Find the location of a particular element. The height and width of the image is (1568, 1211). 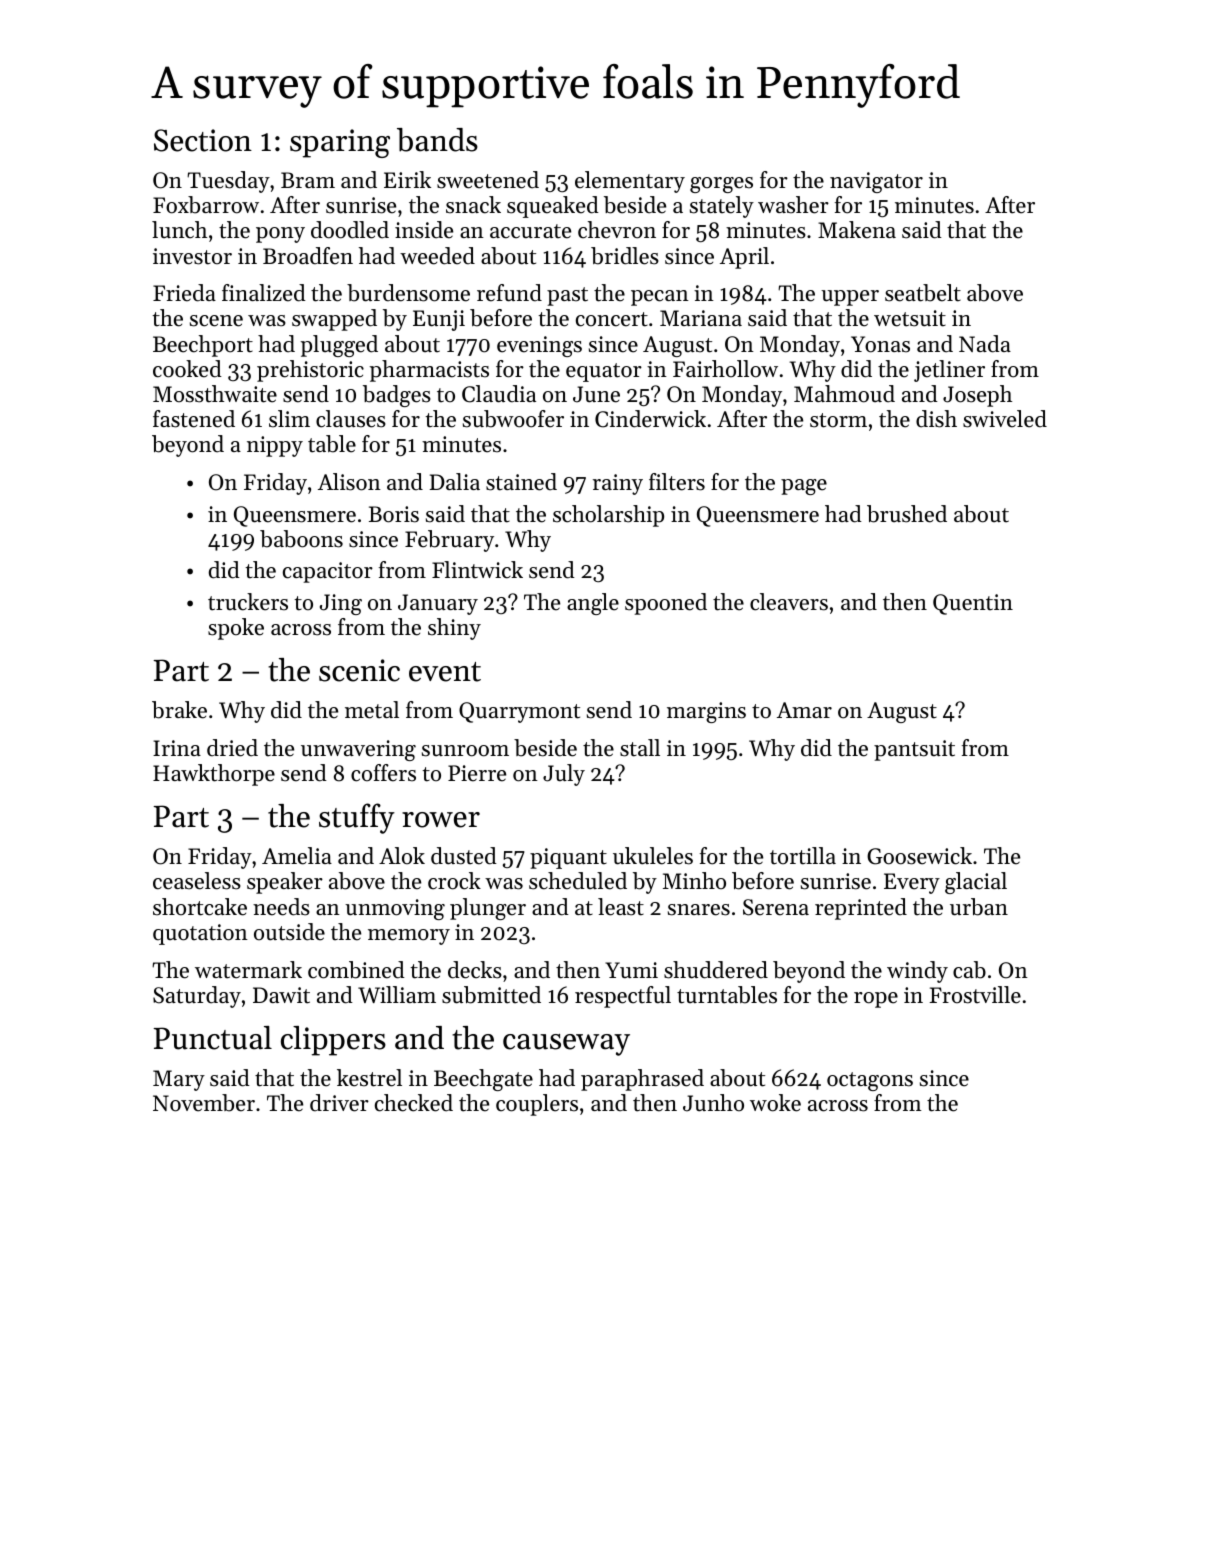

Goosewick is located at coordinates (919, 856).
